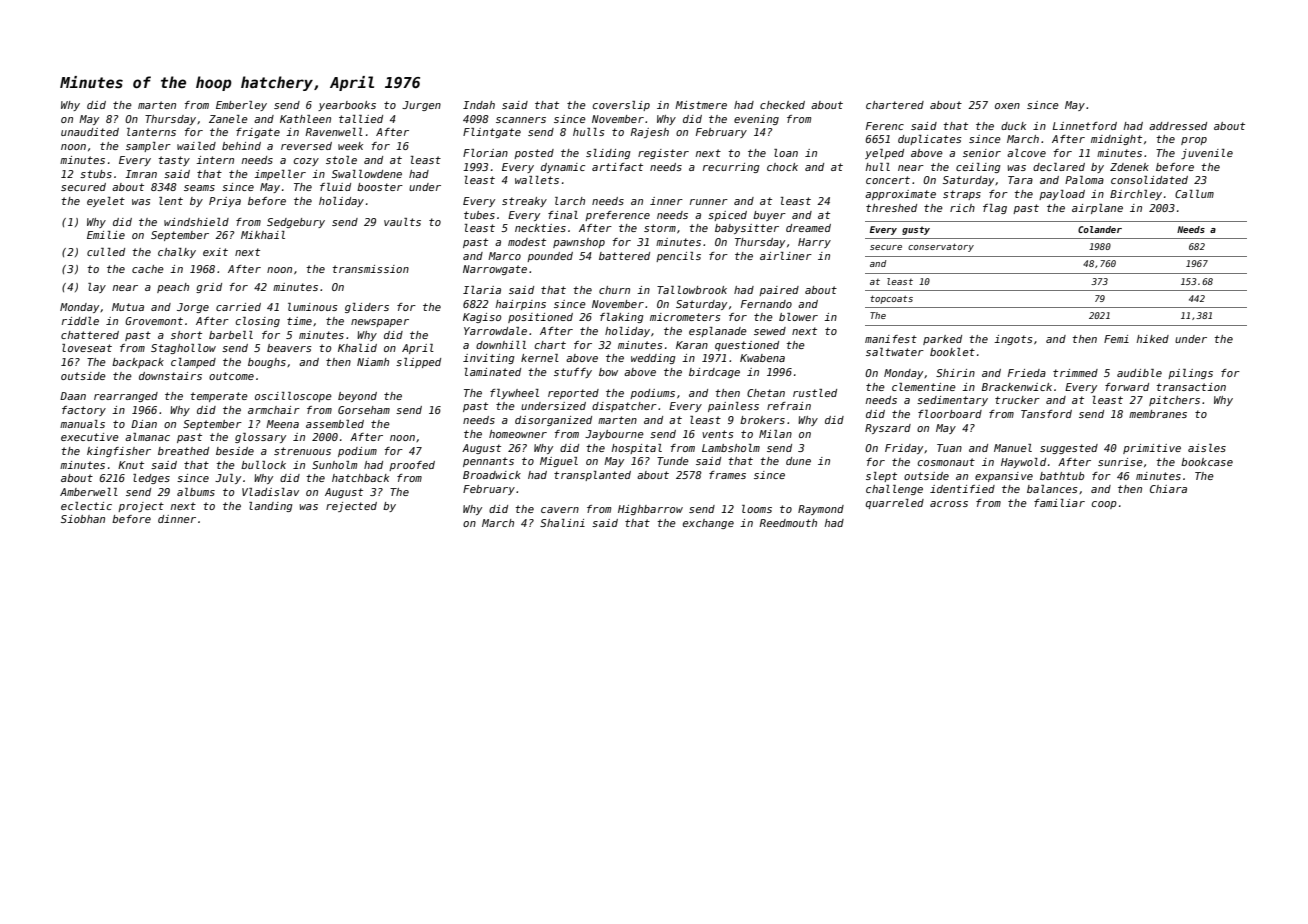 The image size is (1308, 924). Describe the element at coordinates (1007, 106) in the page. I see `oxen` at that location.
